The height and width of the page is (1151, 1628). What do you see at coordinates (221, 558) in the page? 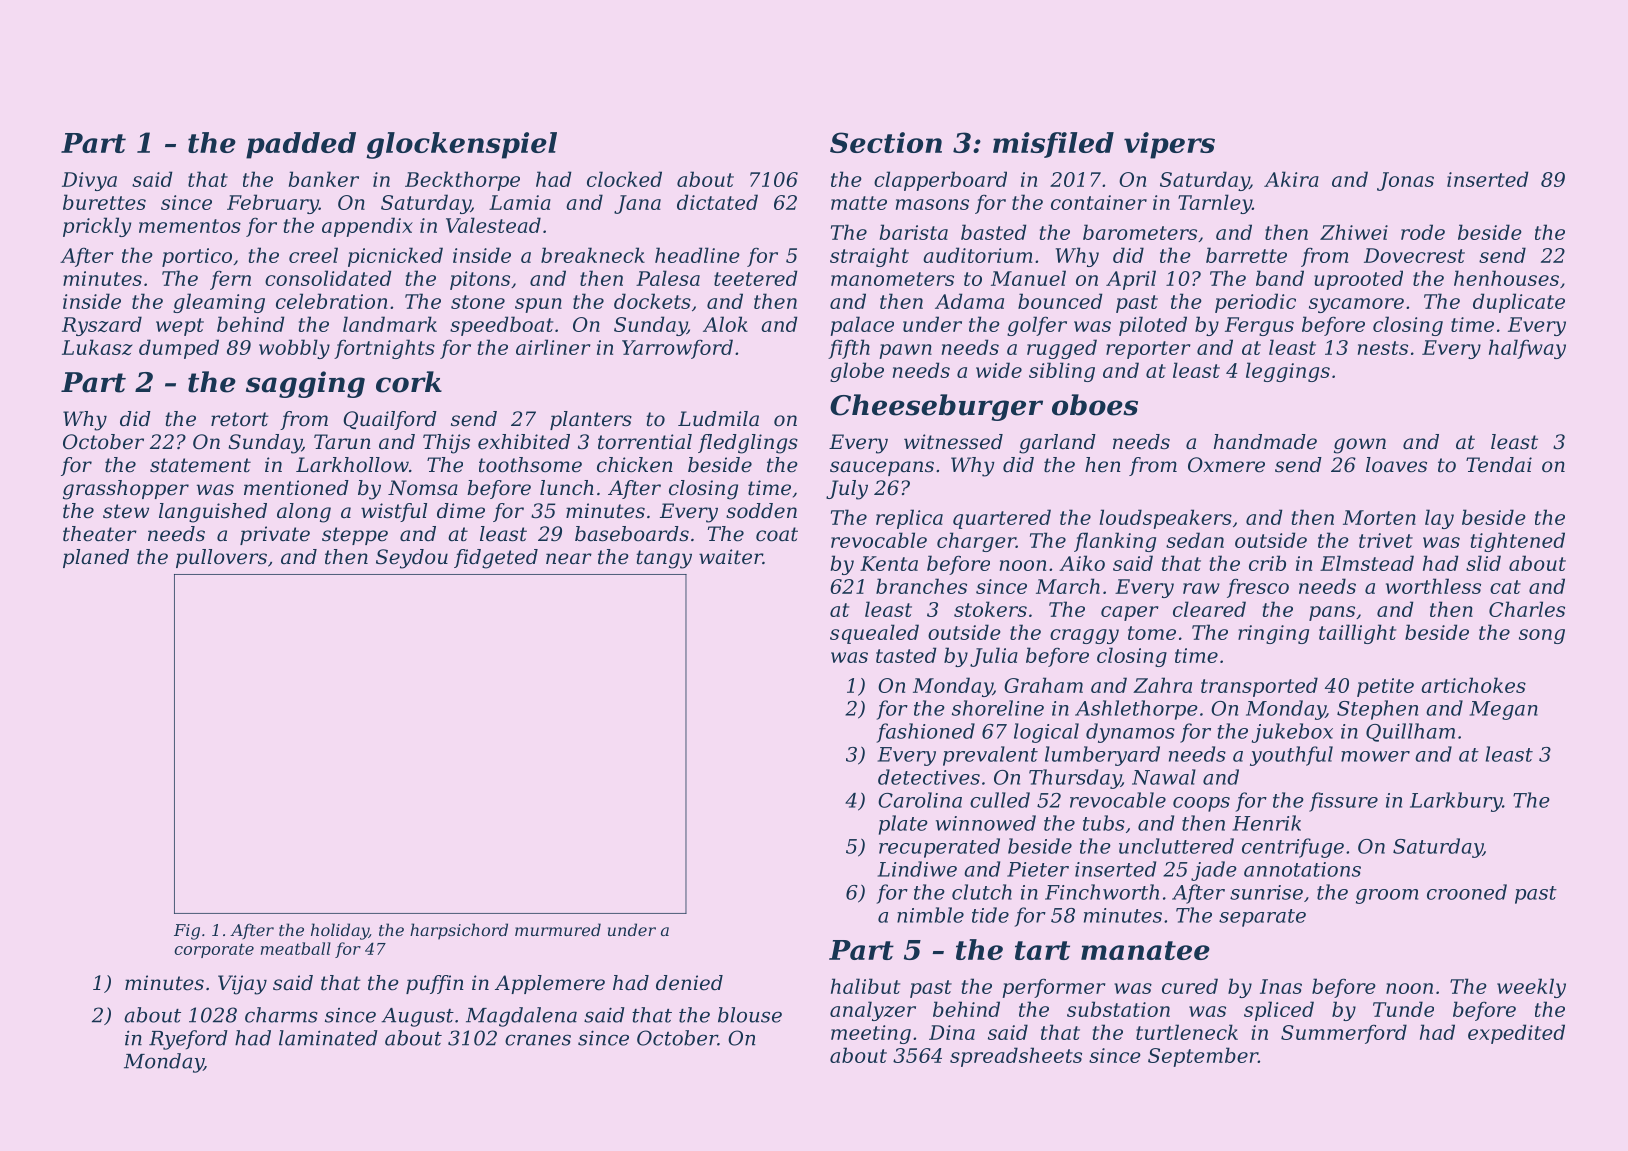
I see `pullovers` at bounding box center [221, 558].
